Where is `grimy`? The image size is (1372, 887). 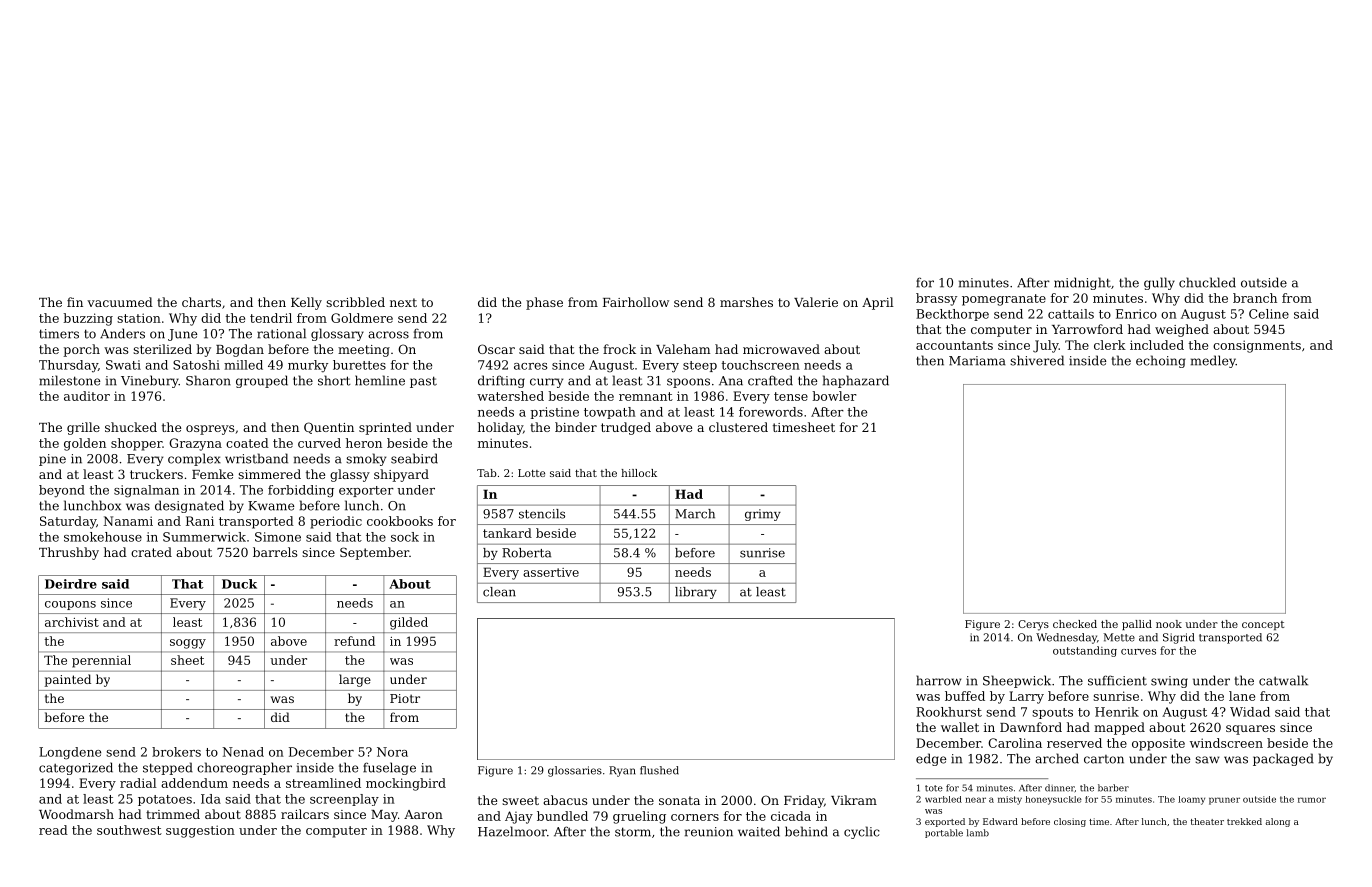
grimy is located at coordinates (763, 515).
